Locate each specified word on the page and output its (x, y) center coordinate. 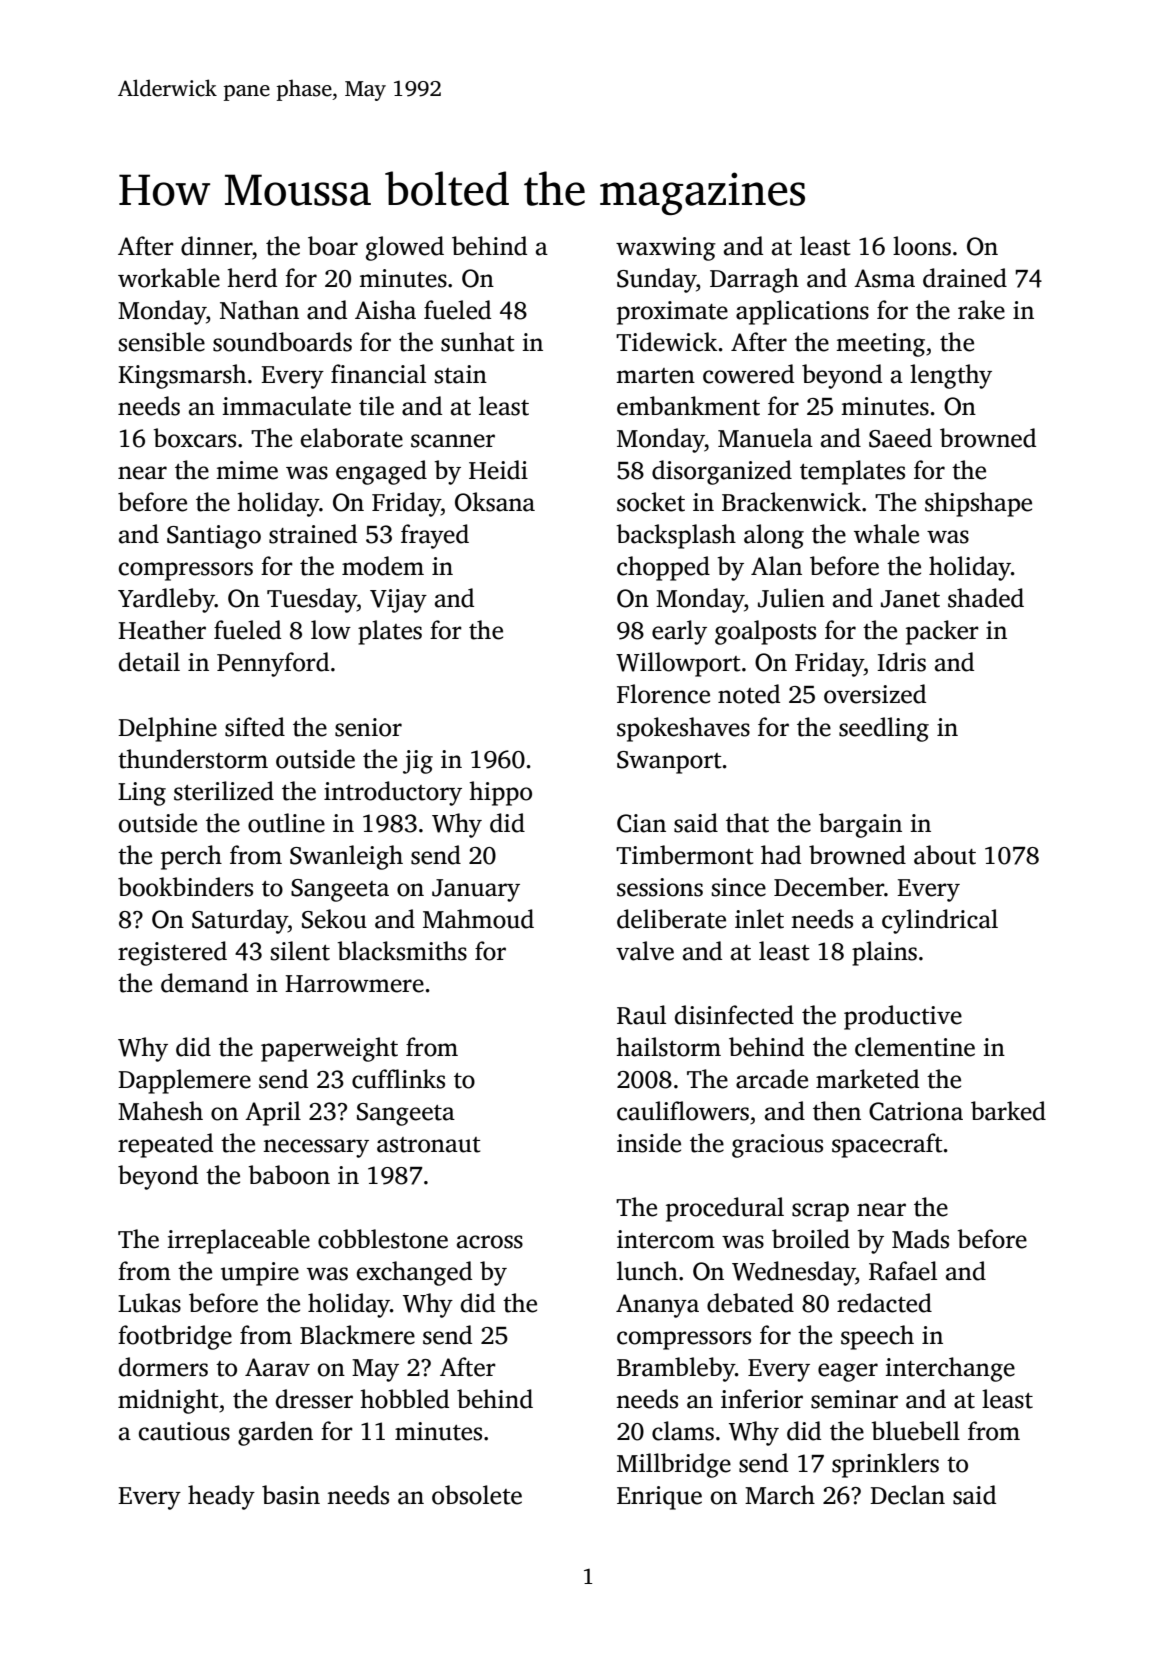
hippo (501, 793)
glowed (405, 248)
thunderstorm (193, 759)
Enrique (659, 1498)
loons (922, 246)
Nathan (259, 310)
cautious (184, 1431)
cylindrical (940, 921)
